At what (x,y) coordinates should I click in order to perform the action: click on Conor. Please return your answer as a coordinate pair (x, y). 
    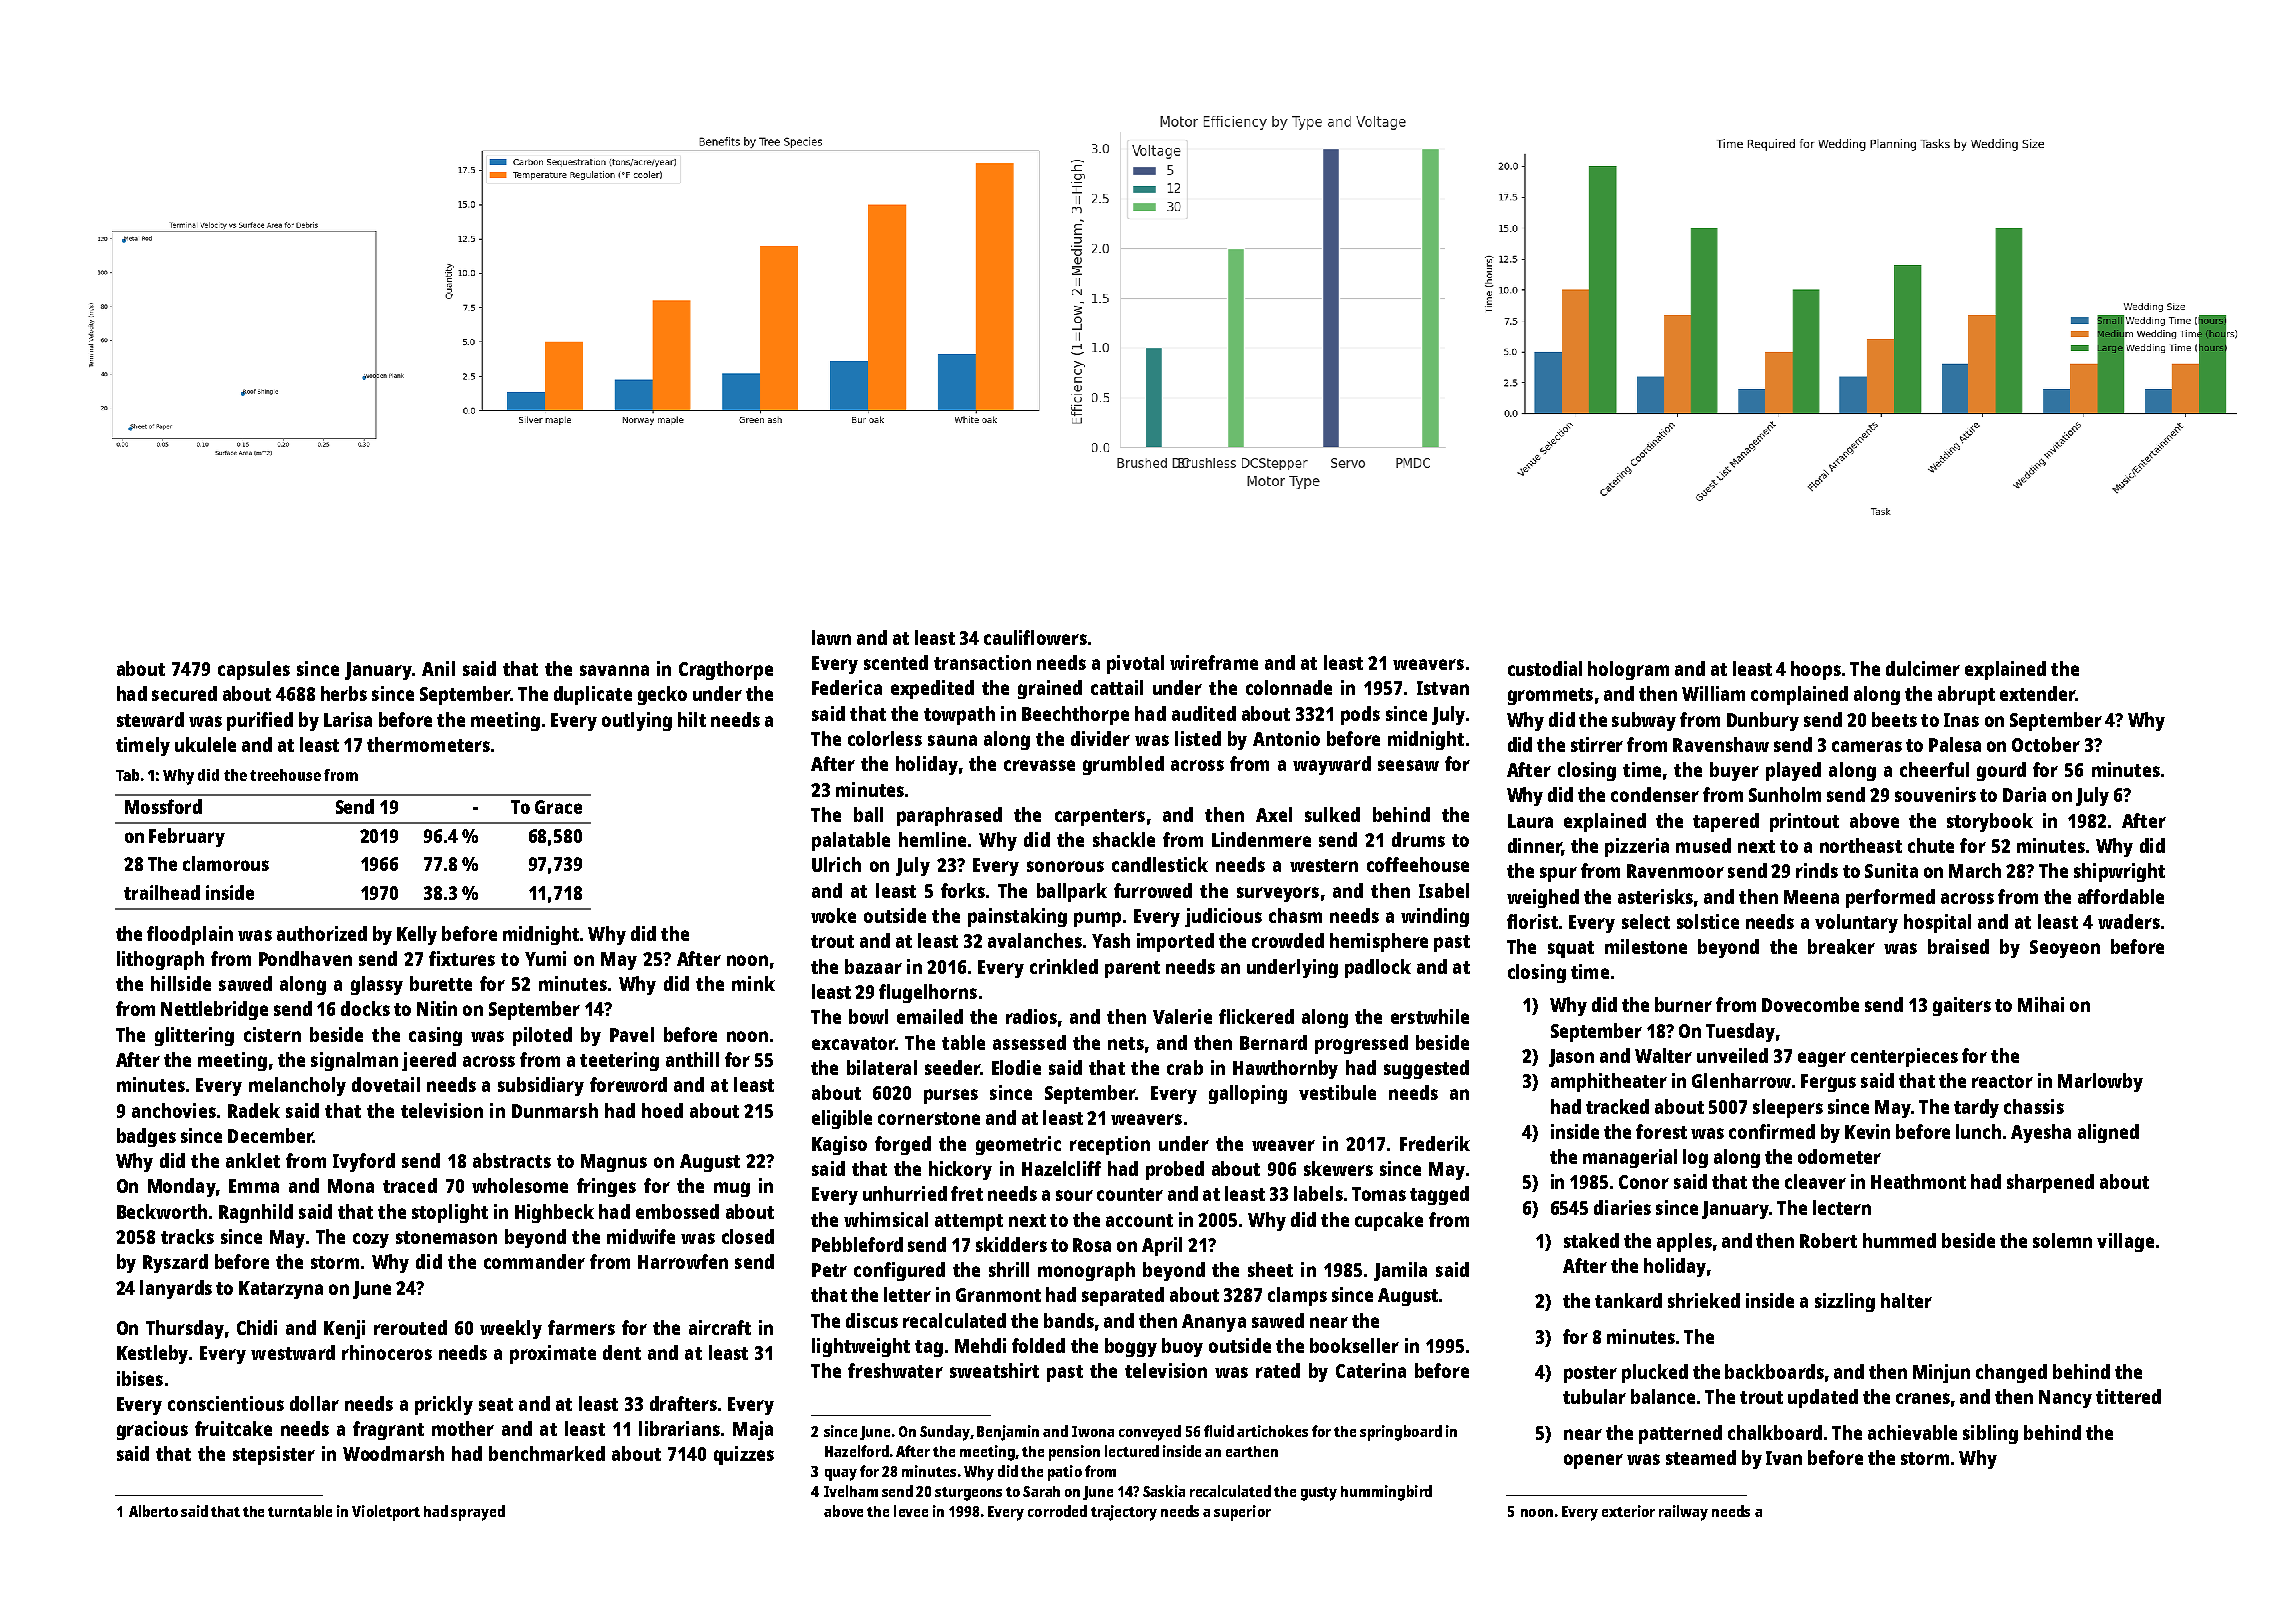
    Looking at the image, I should click on (1644, 1182).
